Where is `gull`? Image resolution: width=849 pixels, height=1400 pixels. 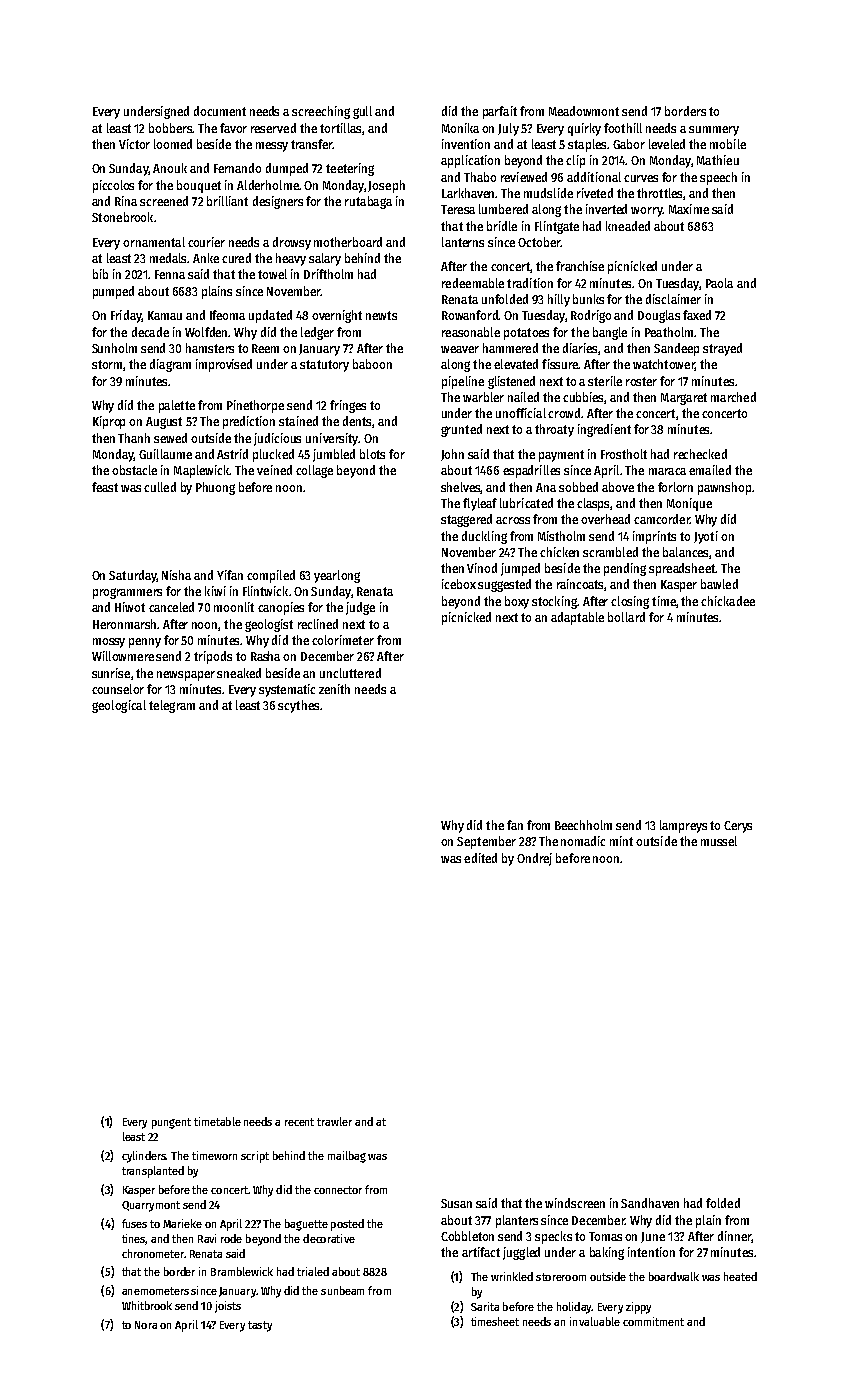
gull is located at coordinates (362, 112).
